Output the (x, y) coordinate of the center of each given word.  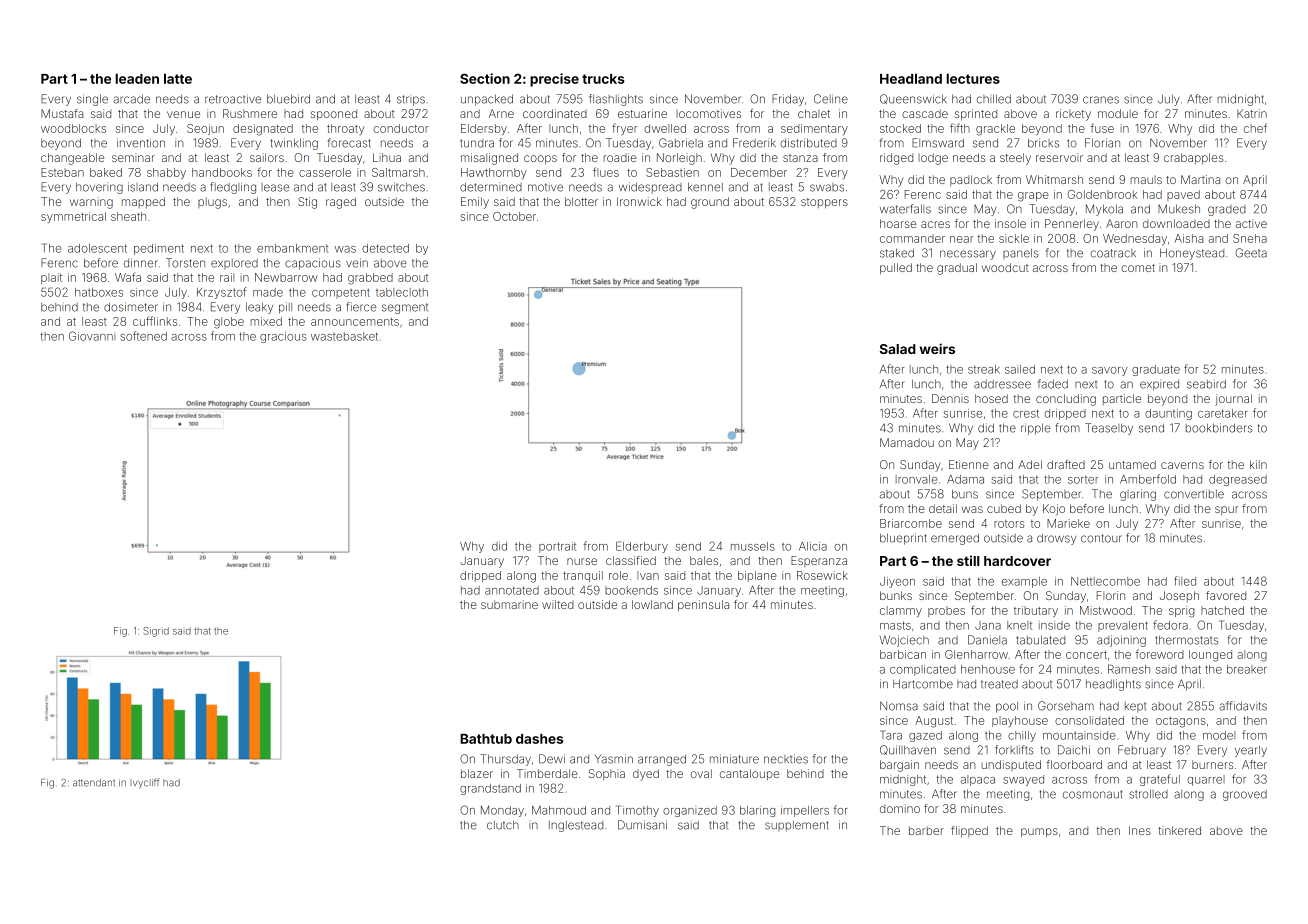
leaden (137, 78)
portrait (557, 547)
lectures (973, 78)
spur (1226, 510)
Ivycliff (145, 783)
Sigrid (156, 632)
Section (485, 78)
